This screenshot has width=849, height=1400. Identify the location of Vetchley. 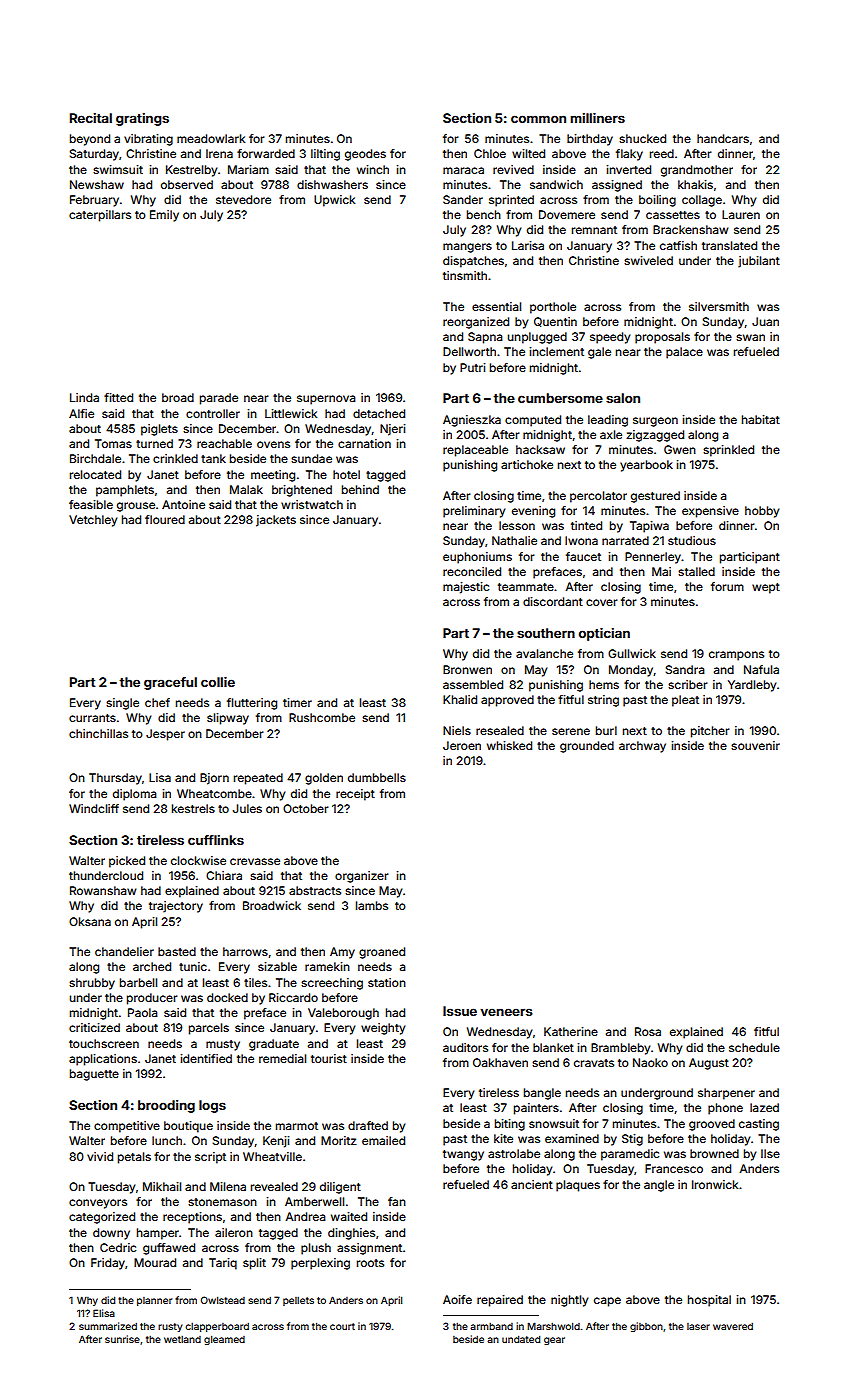
(93, 521).
